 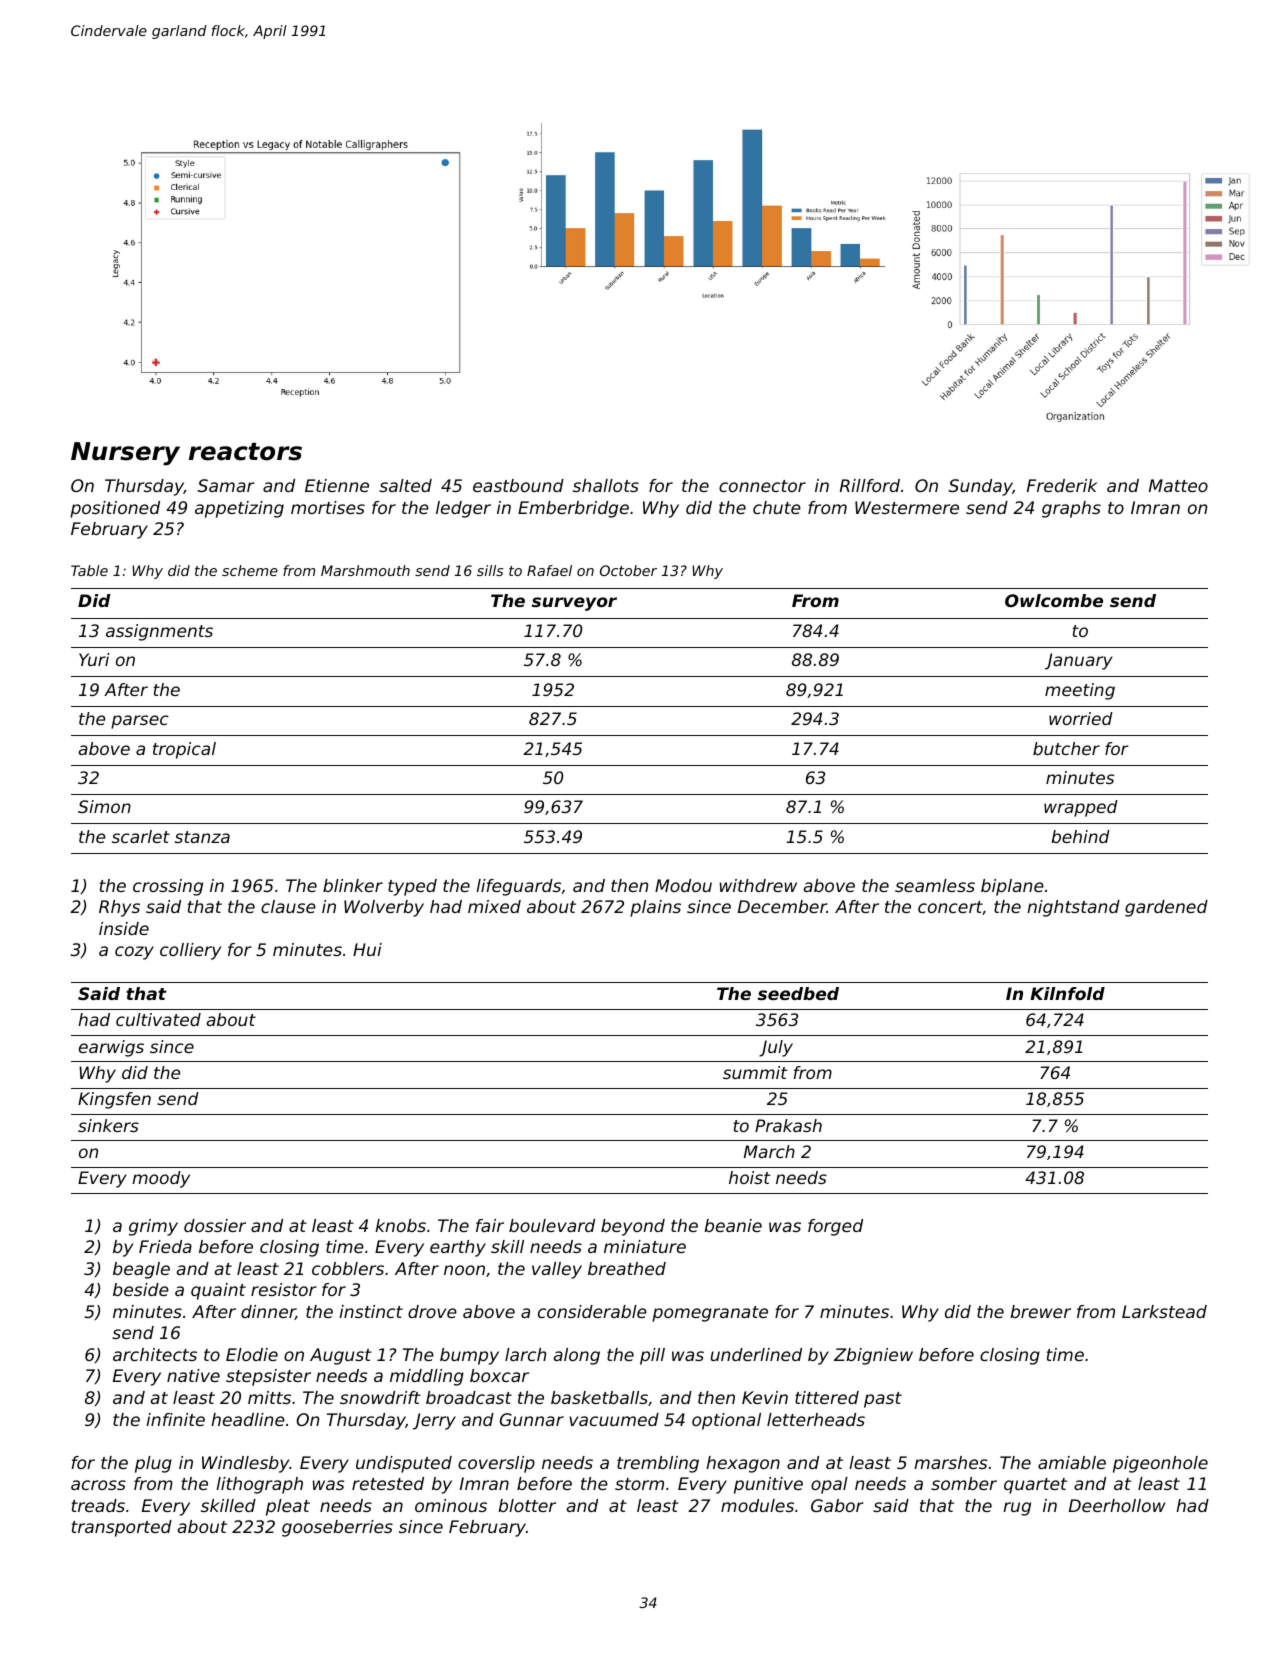 I want to click on gardened, so click(x=1166, y=908).
